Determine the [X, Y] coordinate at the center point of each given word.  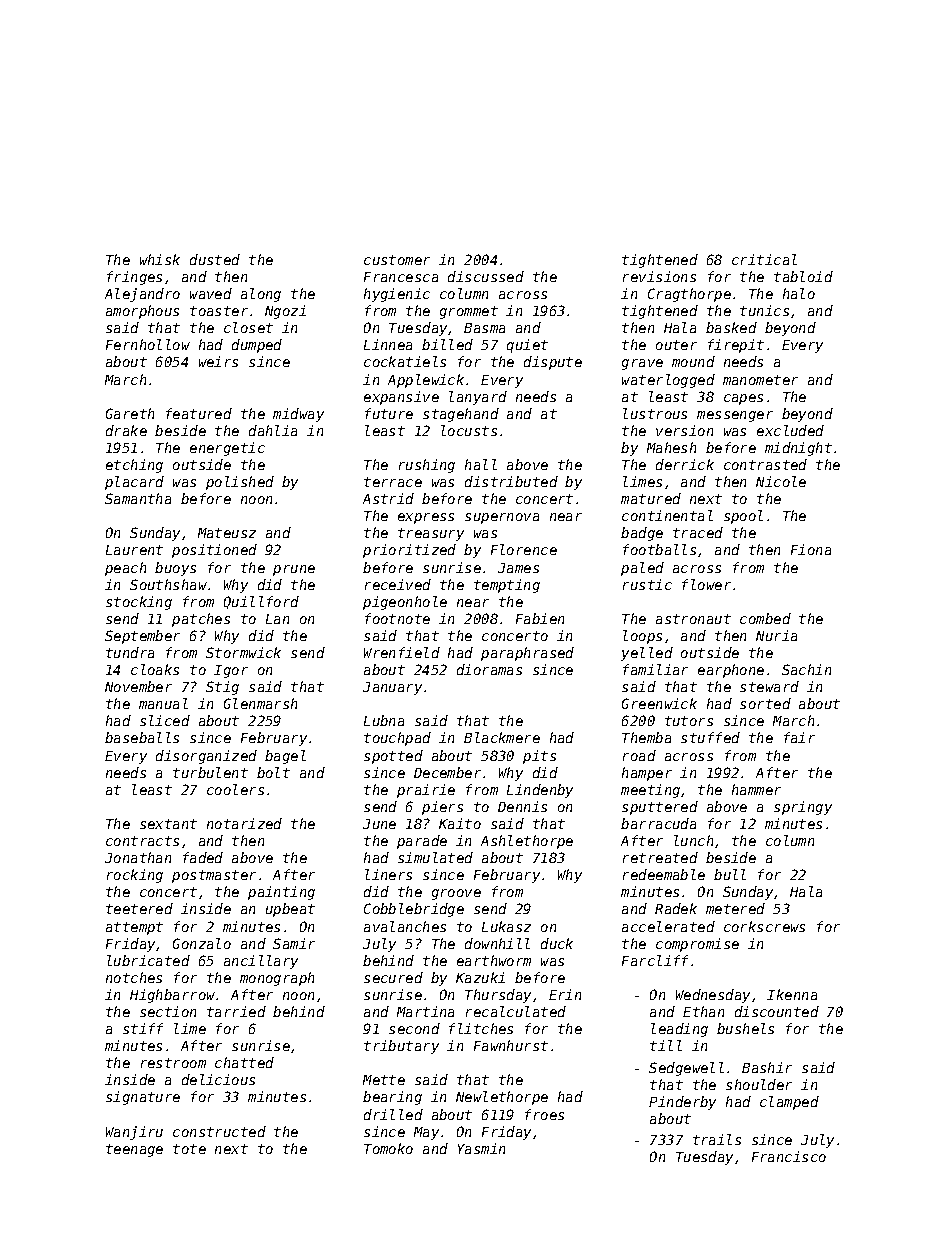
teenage [134, 1150]
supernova [502, 518]
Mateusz [227, 533]
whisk [160, 259]
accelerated [668, 926]
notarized [244, 823]
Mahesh [671, 447]
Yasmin [481, 1148]
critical [764, 259]
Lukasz [506, 926]
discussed [486, 276]
